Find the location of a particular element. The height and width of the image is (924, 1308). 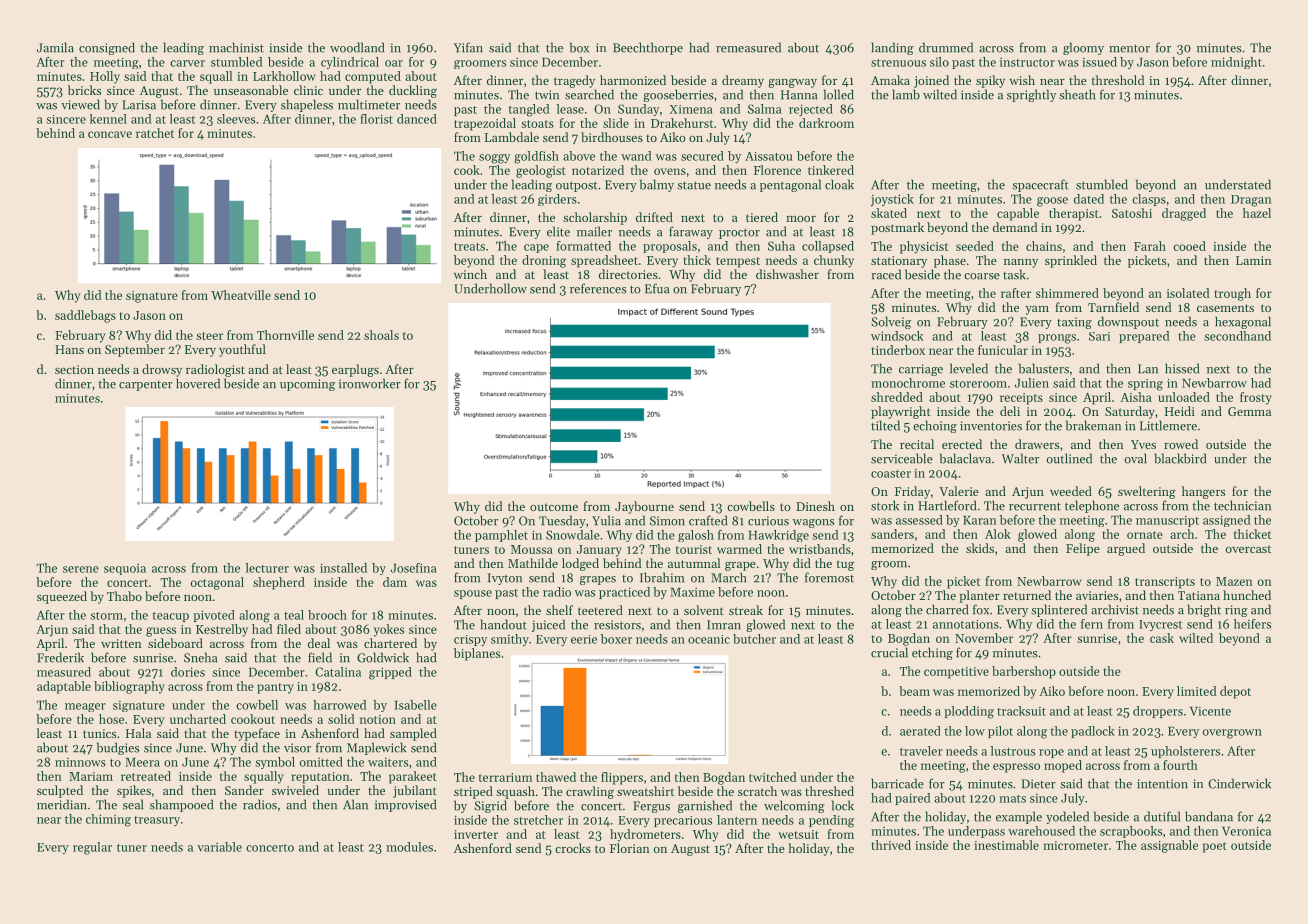

hazel is located at coordinates (1257, 213).
